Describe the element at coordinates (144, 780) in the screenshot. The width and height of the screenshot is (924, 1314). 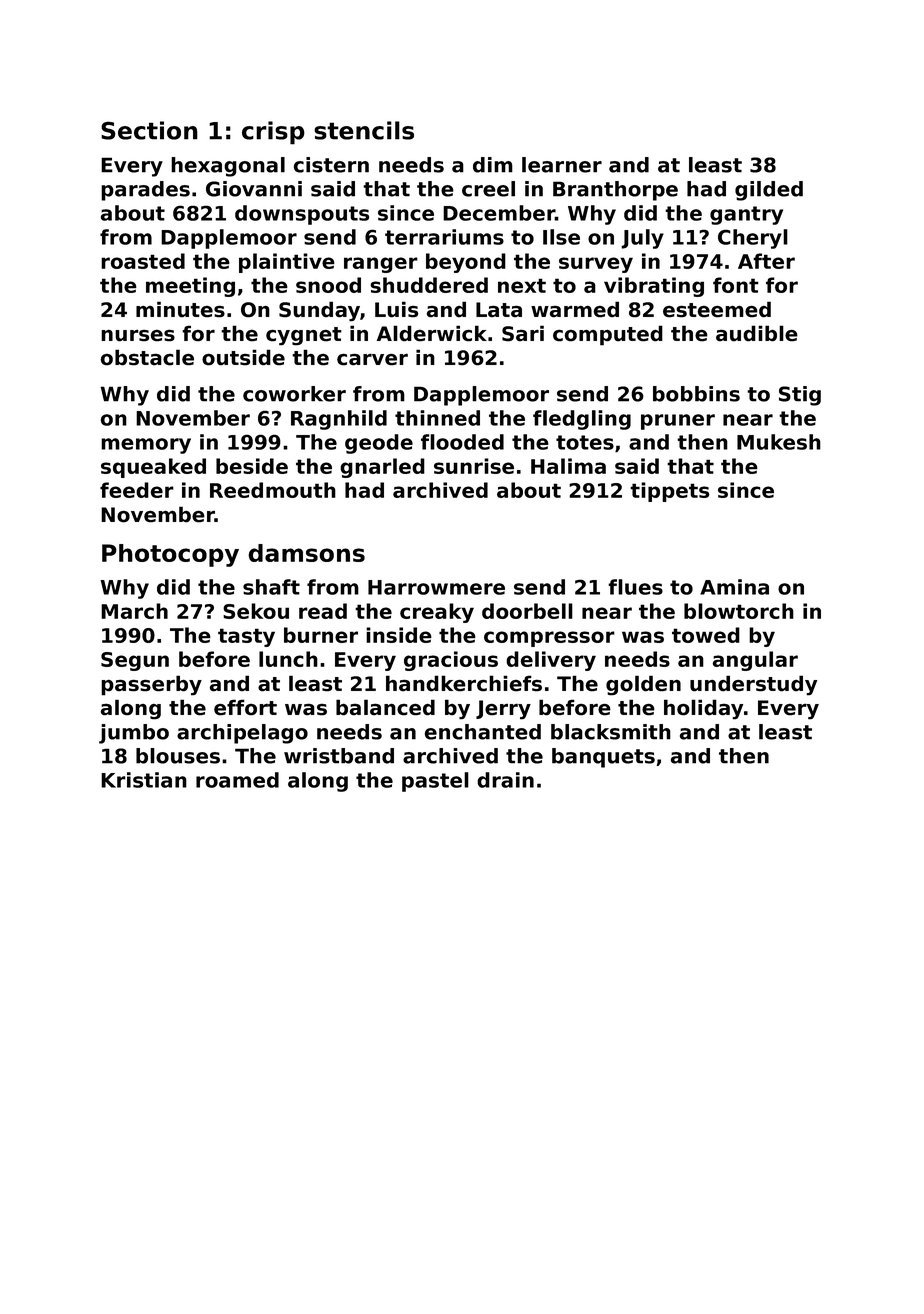
I see `Kristian` at that location.
